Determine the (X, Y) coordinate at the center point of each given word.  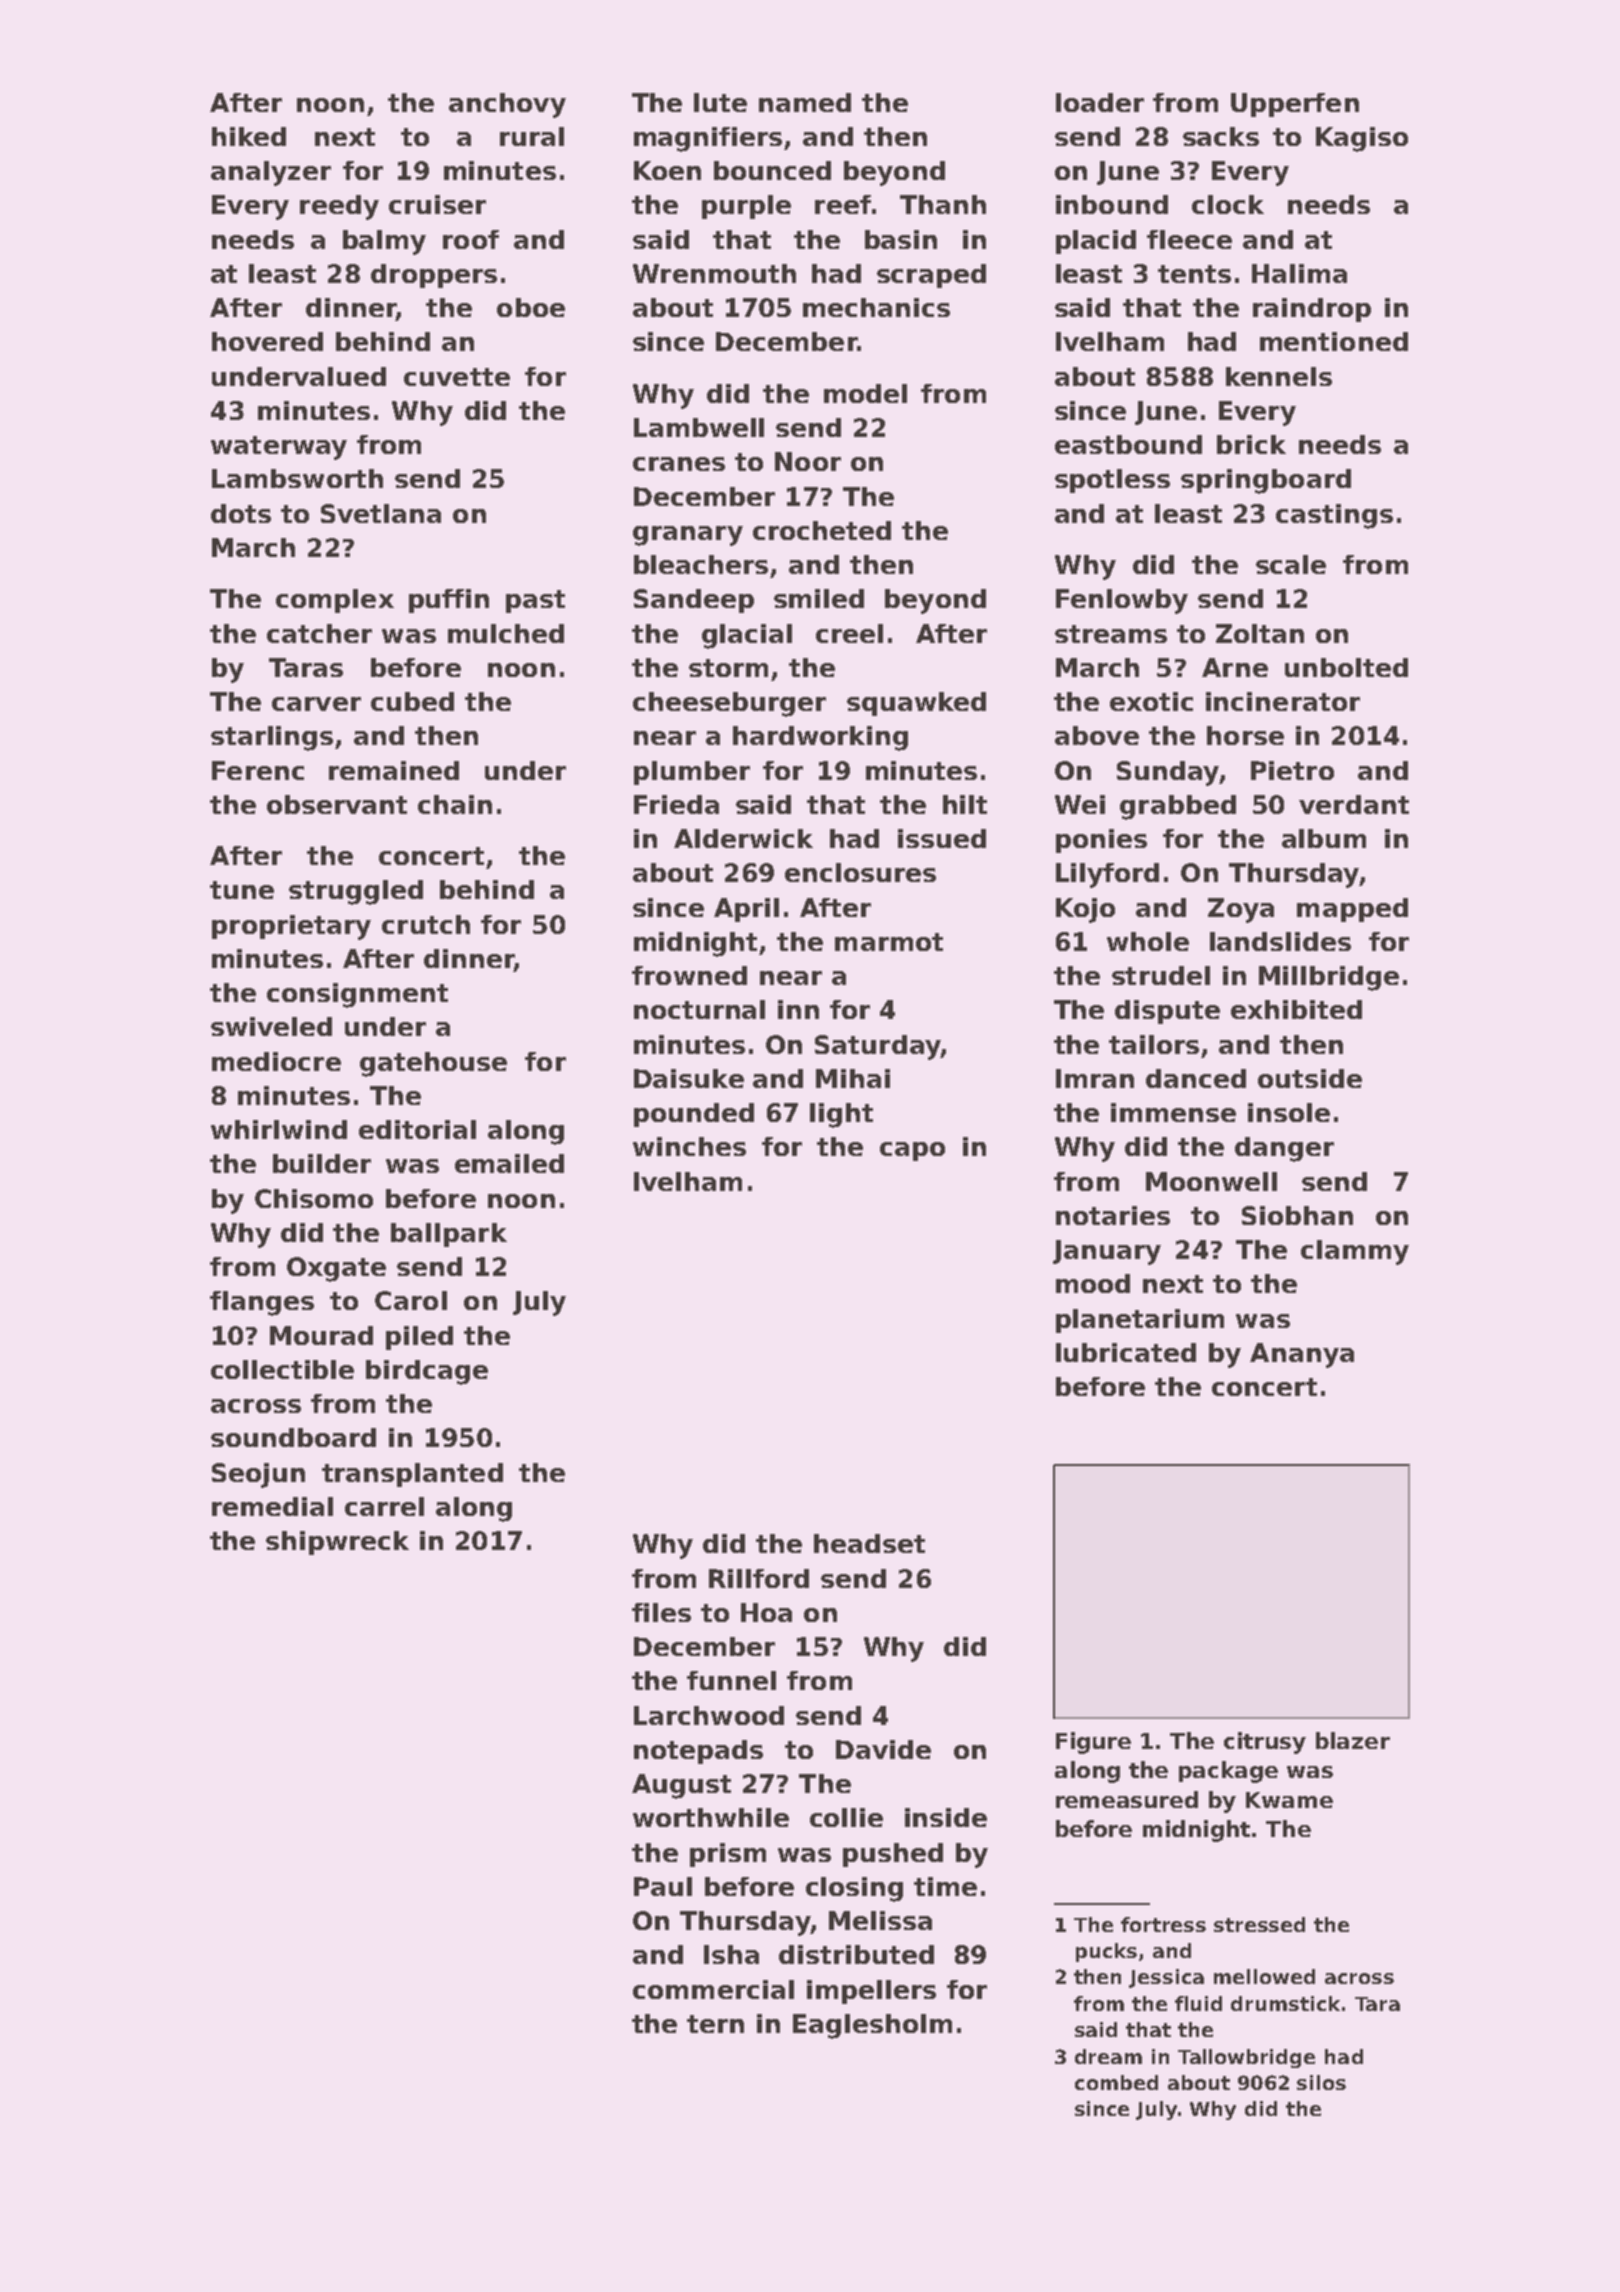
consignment (357, 995)
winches (689, 1146)
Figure (1093, 1743)
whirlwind (279, 1129)
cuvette (457, 377)
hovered (267, 341)
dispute (1167, 1012)
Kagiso (1362, 139)
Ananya (1302, 1355)
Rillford (759, 1578)
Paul (663, 1886)
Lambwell (699, 427)
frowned (689, 975)
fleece (1189, 239)
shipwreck (337, 1543)
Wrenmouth (714, 273)
